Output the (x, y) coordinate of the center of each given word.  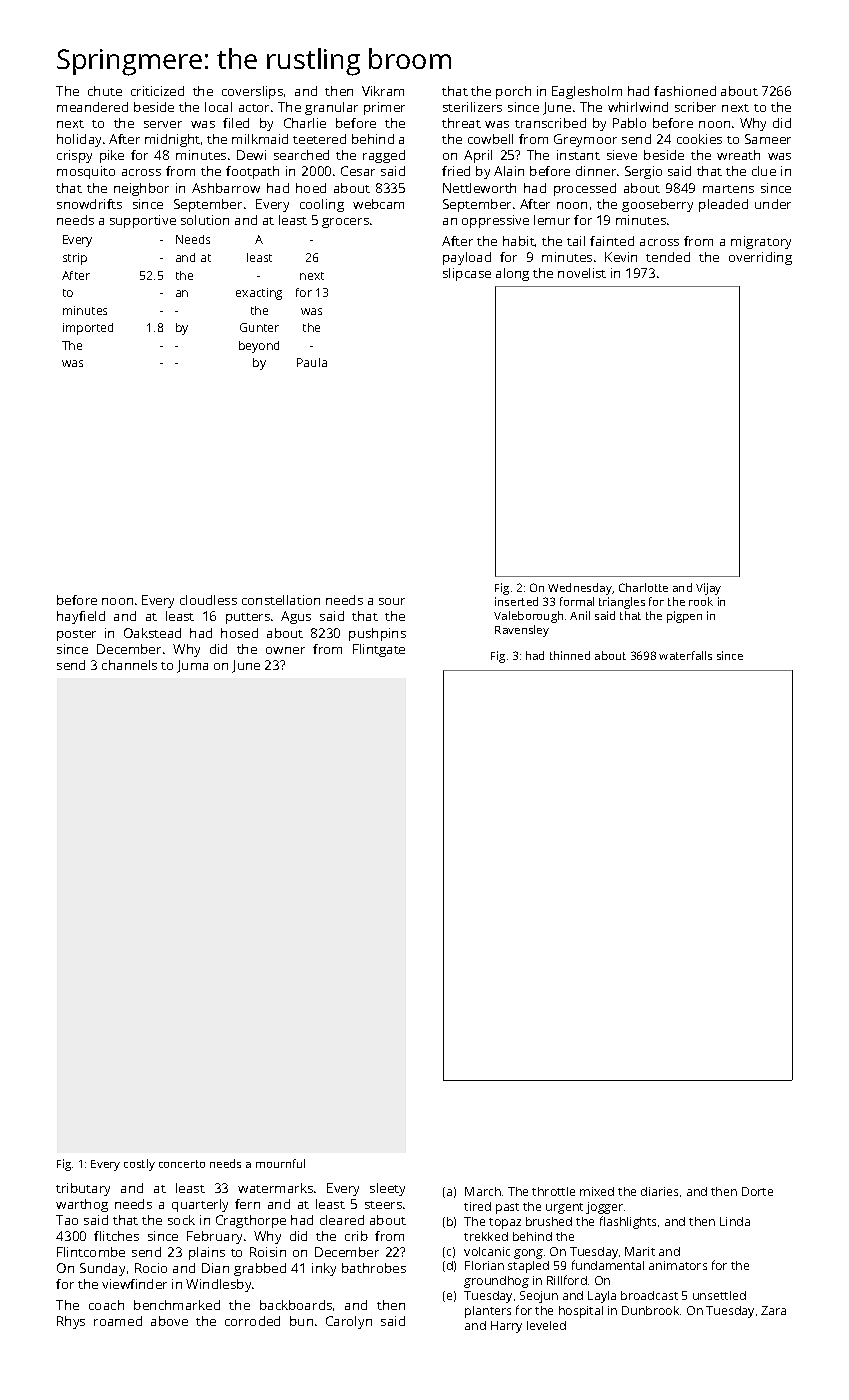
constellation (281, 600)
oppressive (495, 221)
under (773, 204)
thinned (570, 655)
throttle (553, 1191)
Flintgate (379, 650)
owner (285, 650)
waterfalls (685, 655)
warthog (82, 1205)
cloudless (208, 600)
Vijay (708, 589)
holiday (79, 140)
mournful (280, 1163)
